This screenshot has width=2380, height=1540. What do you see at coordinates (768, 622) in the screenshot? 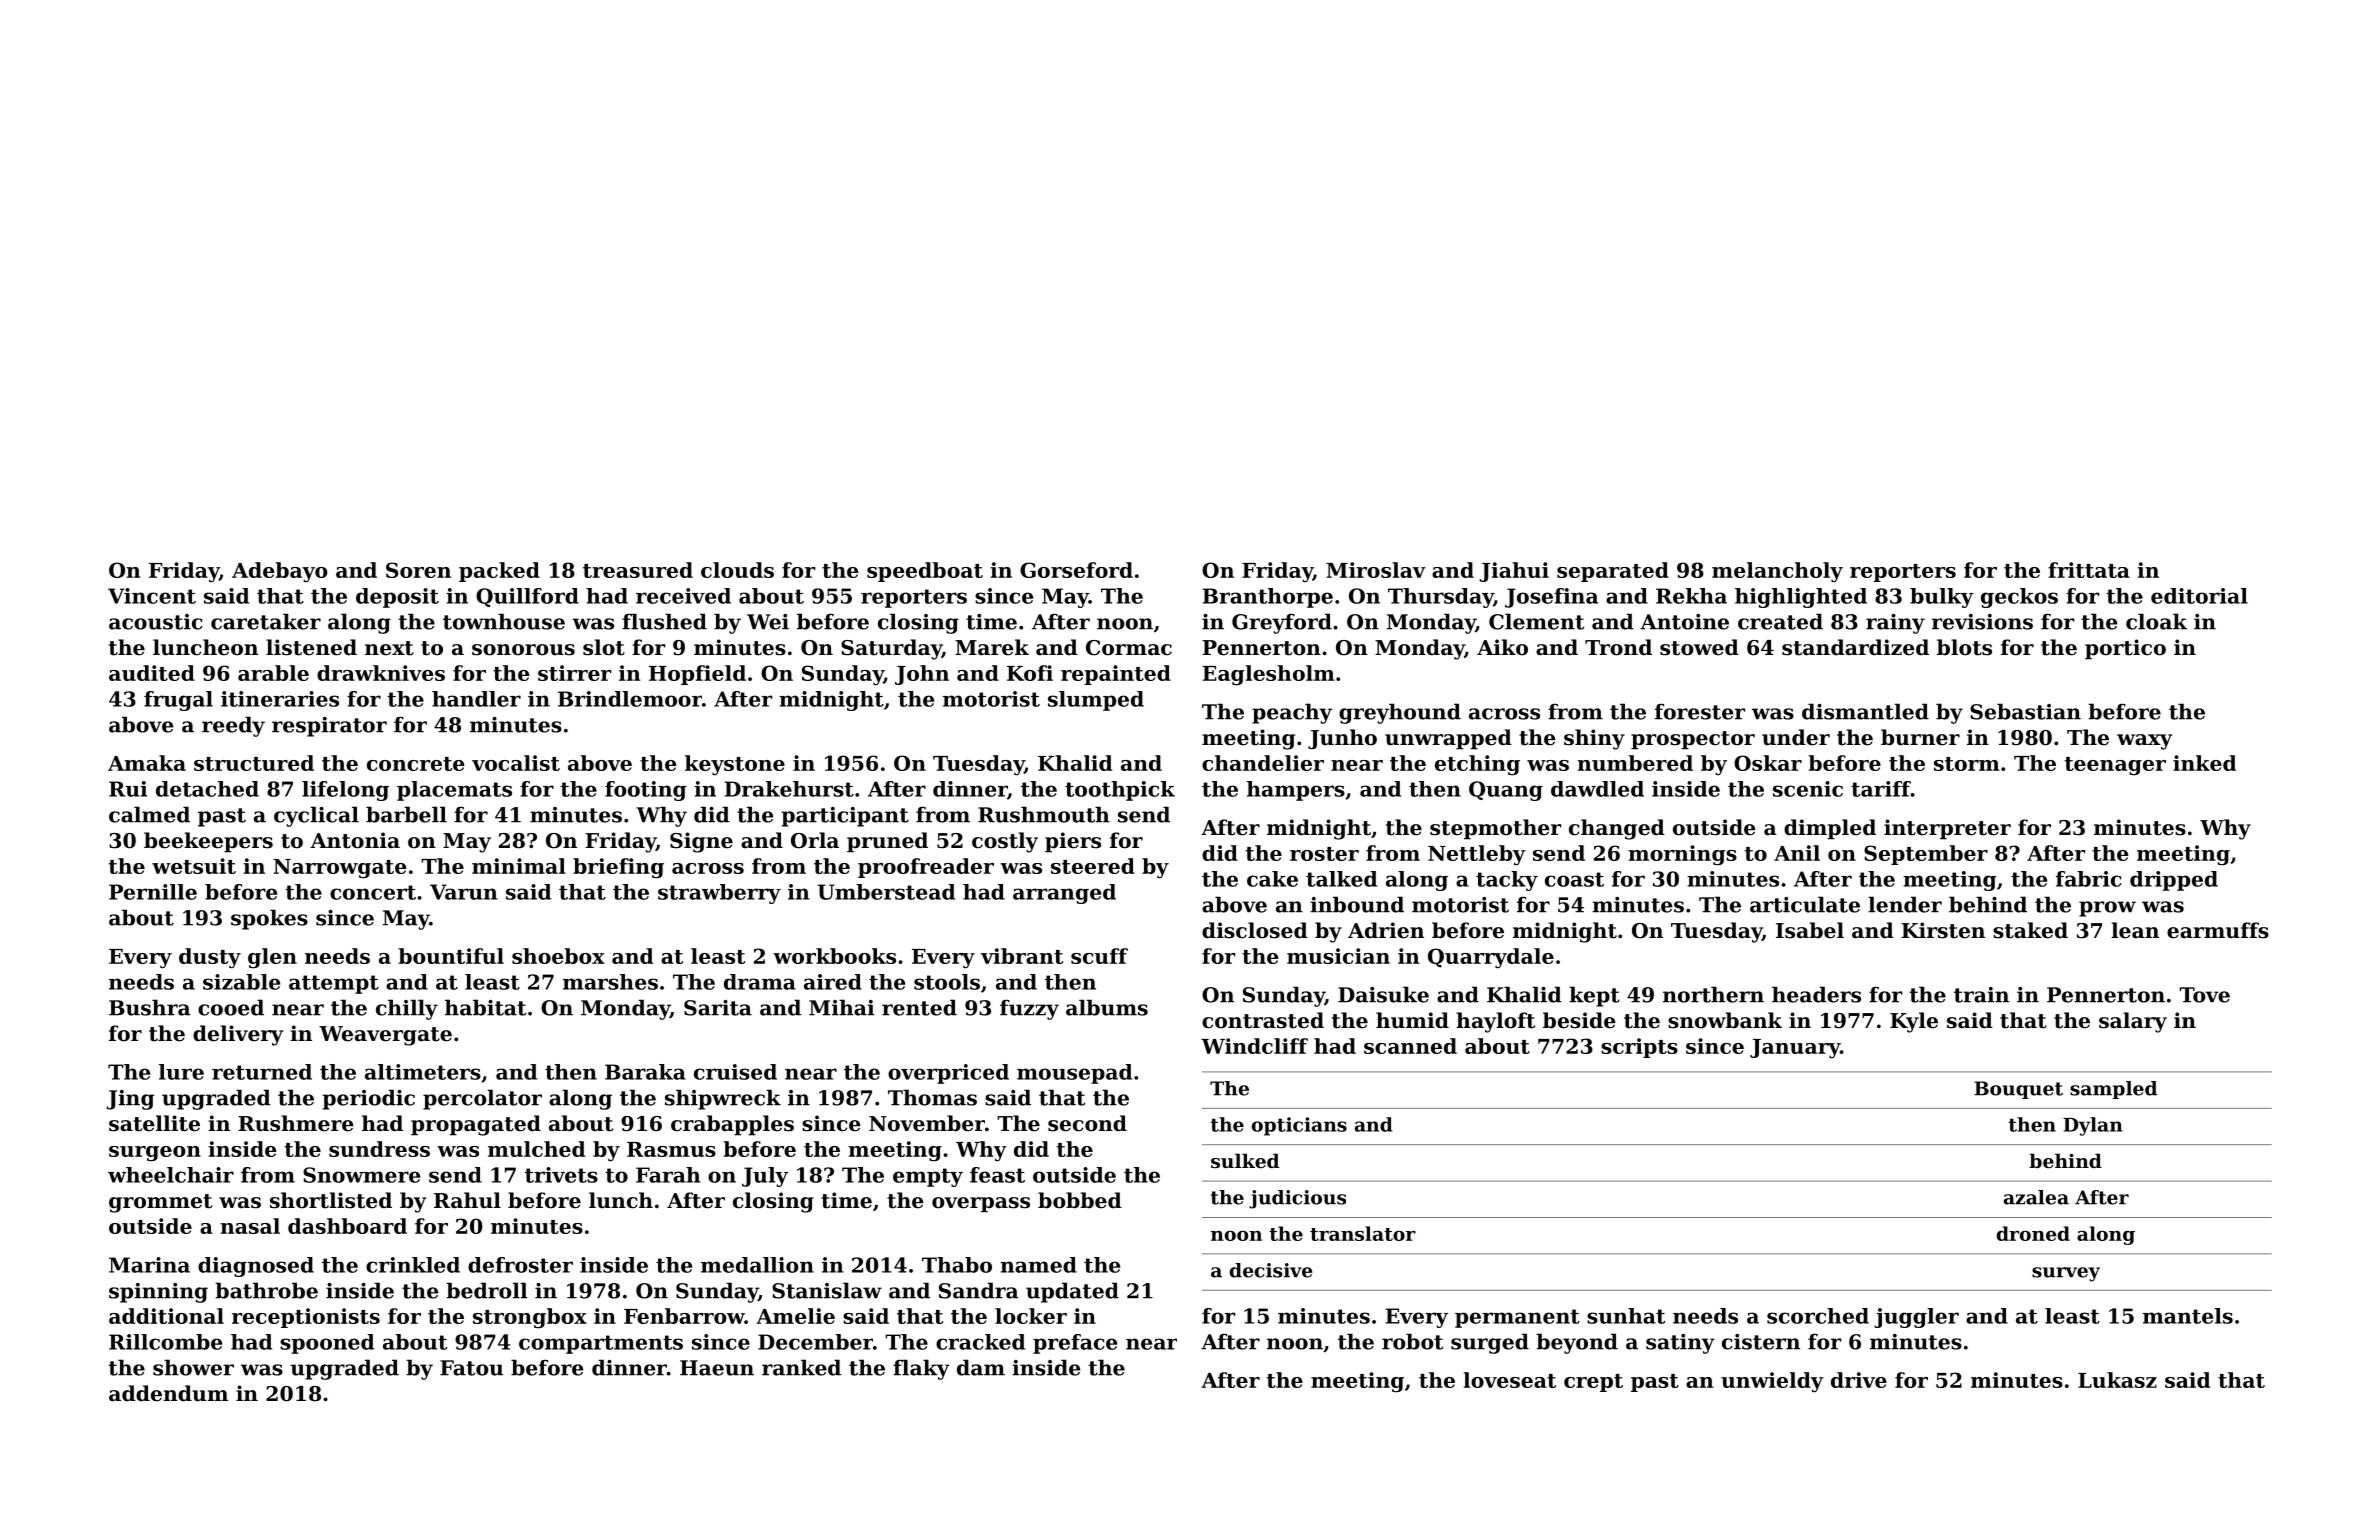
I see `Wei` at bounding box center [768, 622].
